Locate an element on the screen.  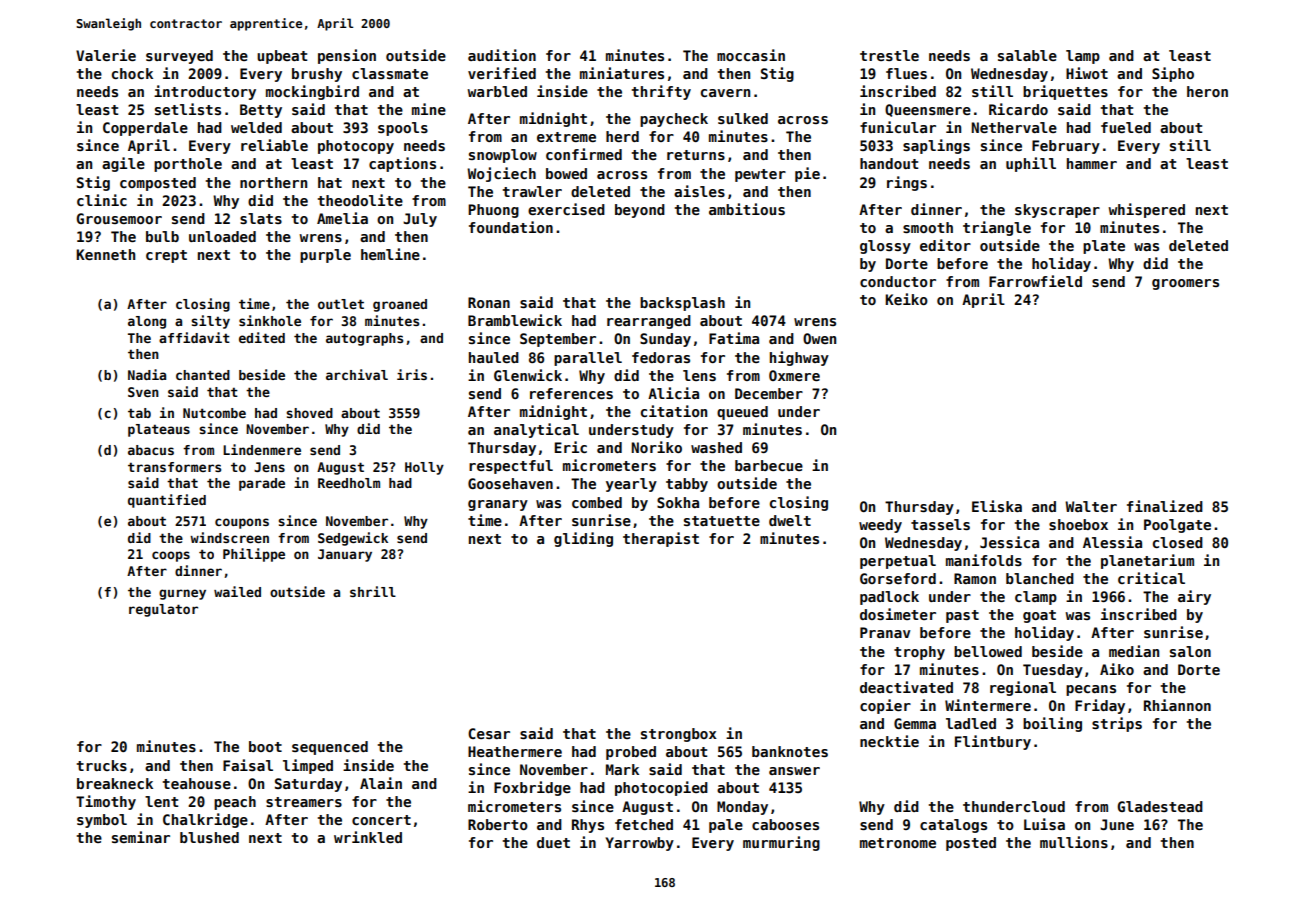
Ronan is located at coordinates (489, 302).
